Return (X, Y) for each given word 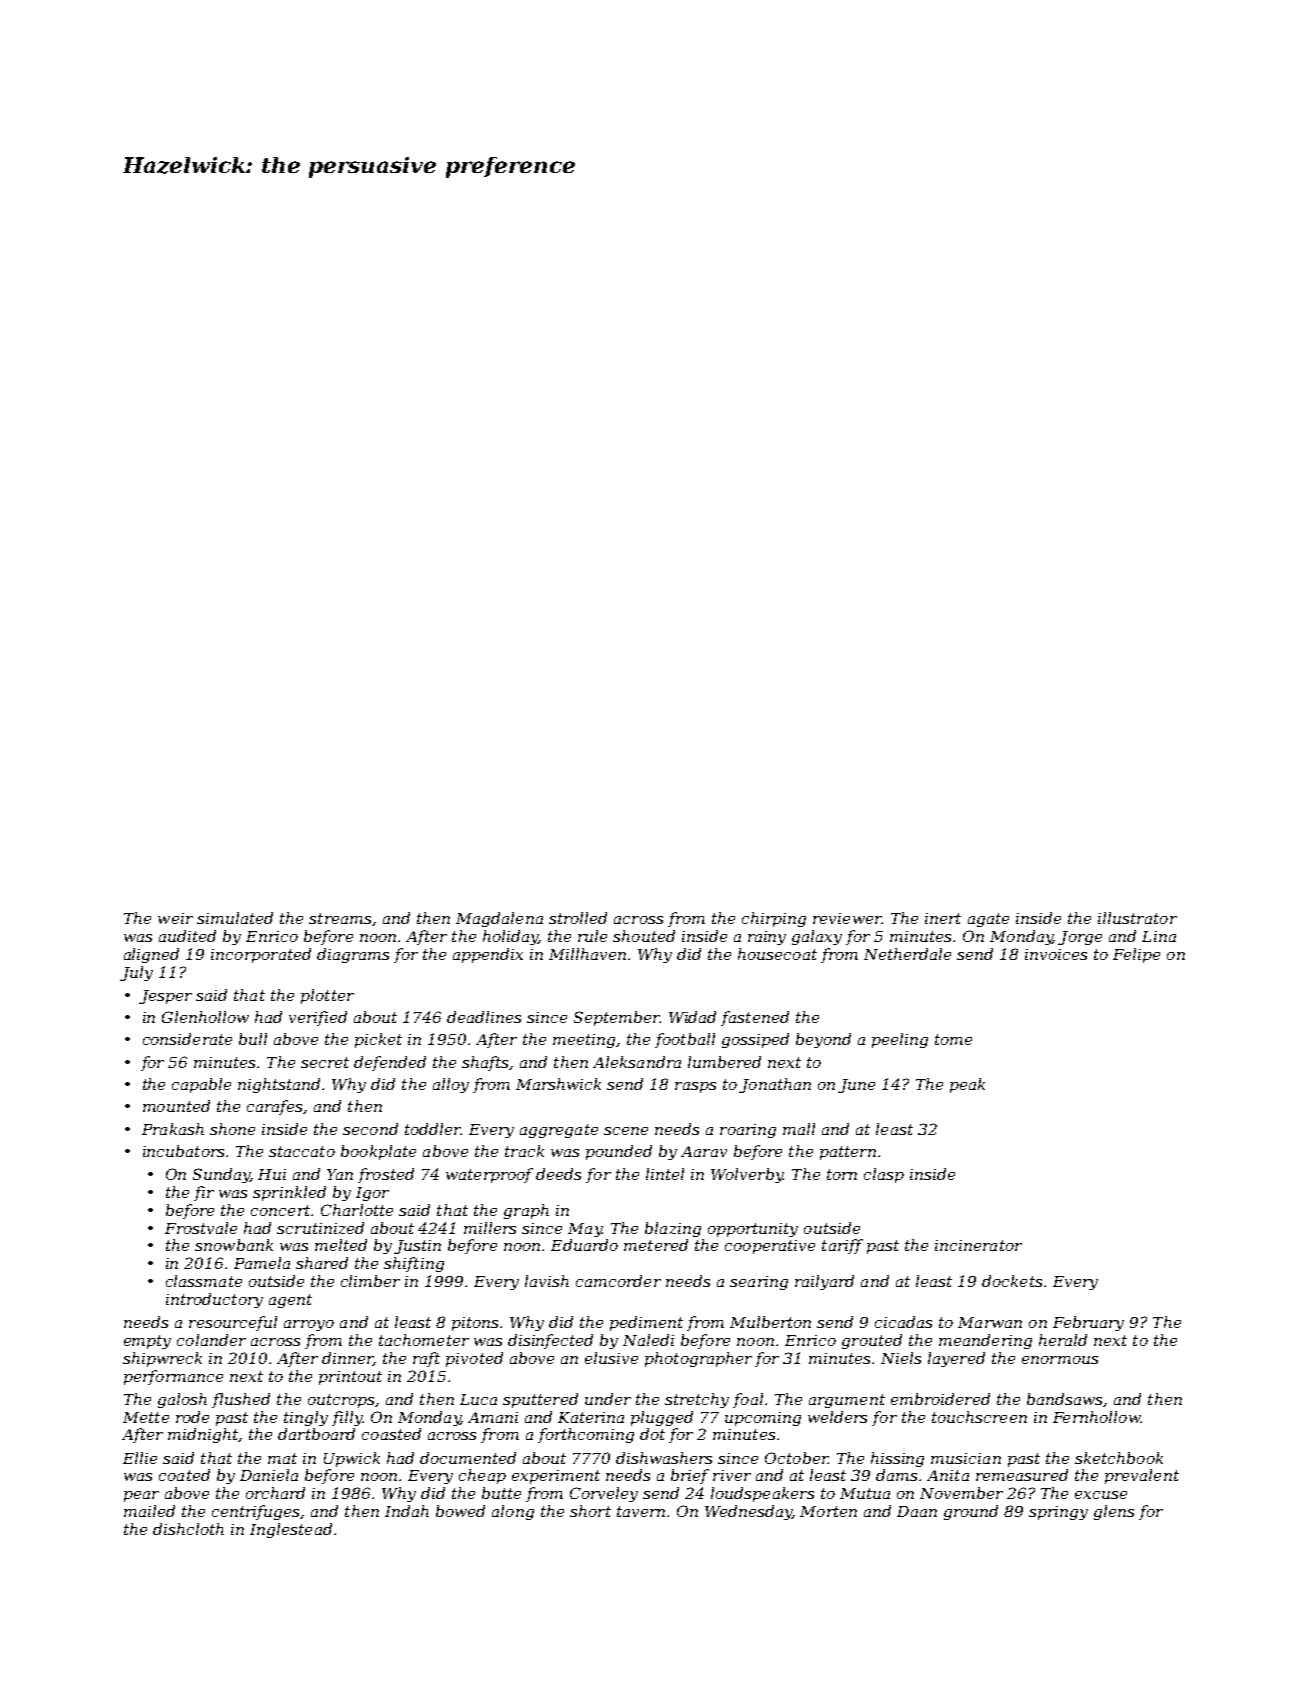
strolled (578, 918)
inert (943, 918)
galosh (182, 1400)
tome (953, 1039)
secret (325, 1062)
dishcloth (188, 1529)
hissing (897, 1459)
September (617, 1018)
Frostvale (201, 1228)
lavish (547, 1281)
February (1088, 1323)
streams (340, 918)
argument (847, 1401)
